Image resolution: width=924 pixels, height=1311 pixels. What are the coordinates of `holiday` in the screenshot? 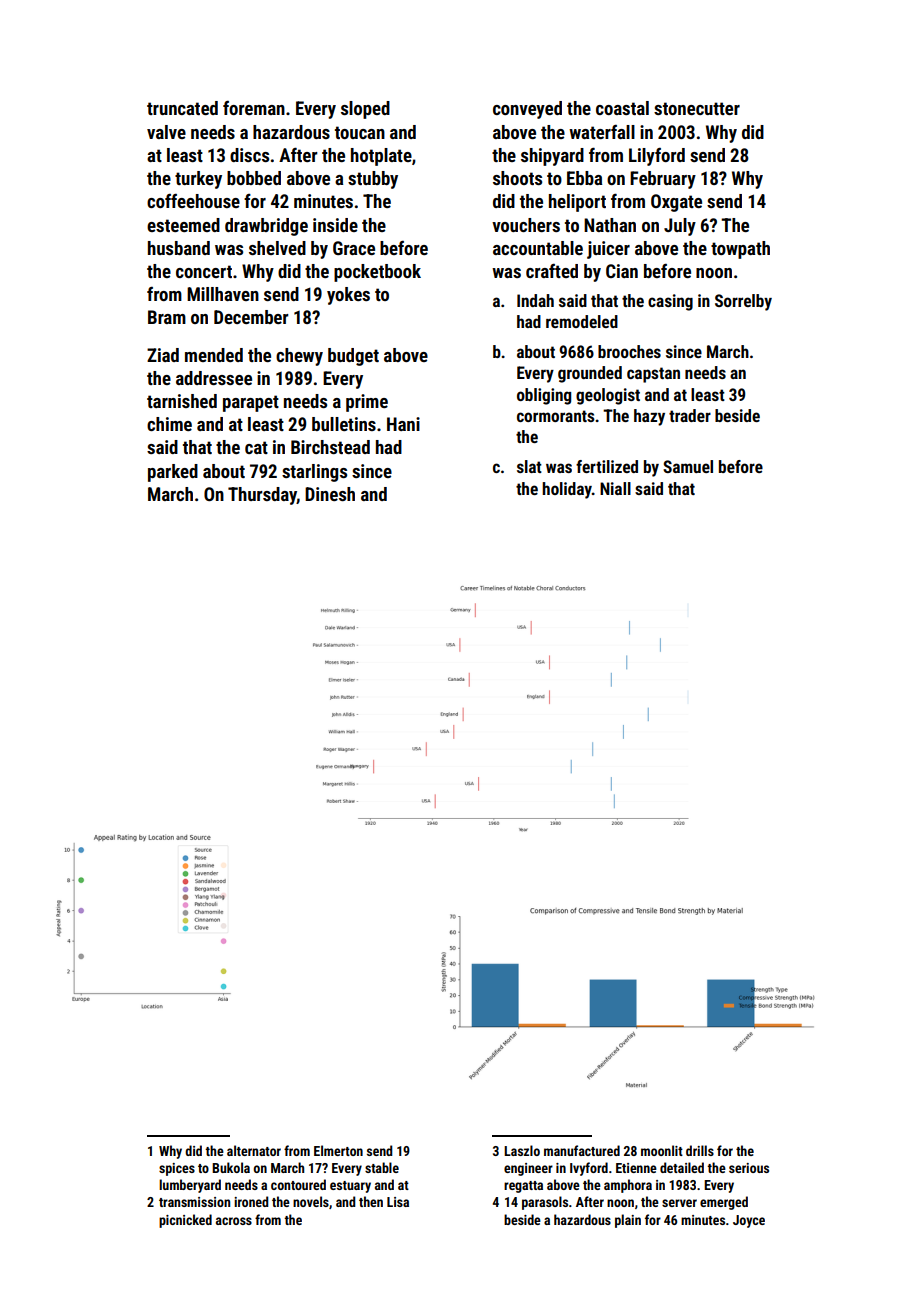 It's located at (567, 490).
